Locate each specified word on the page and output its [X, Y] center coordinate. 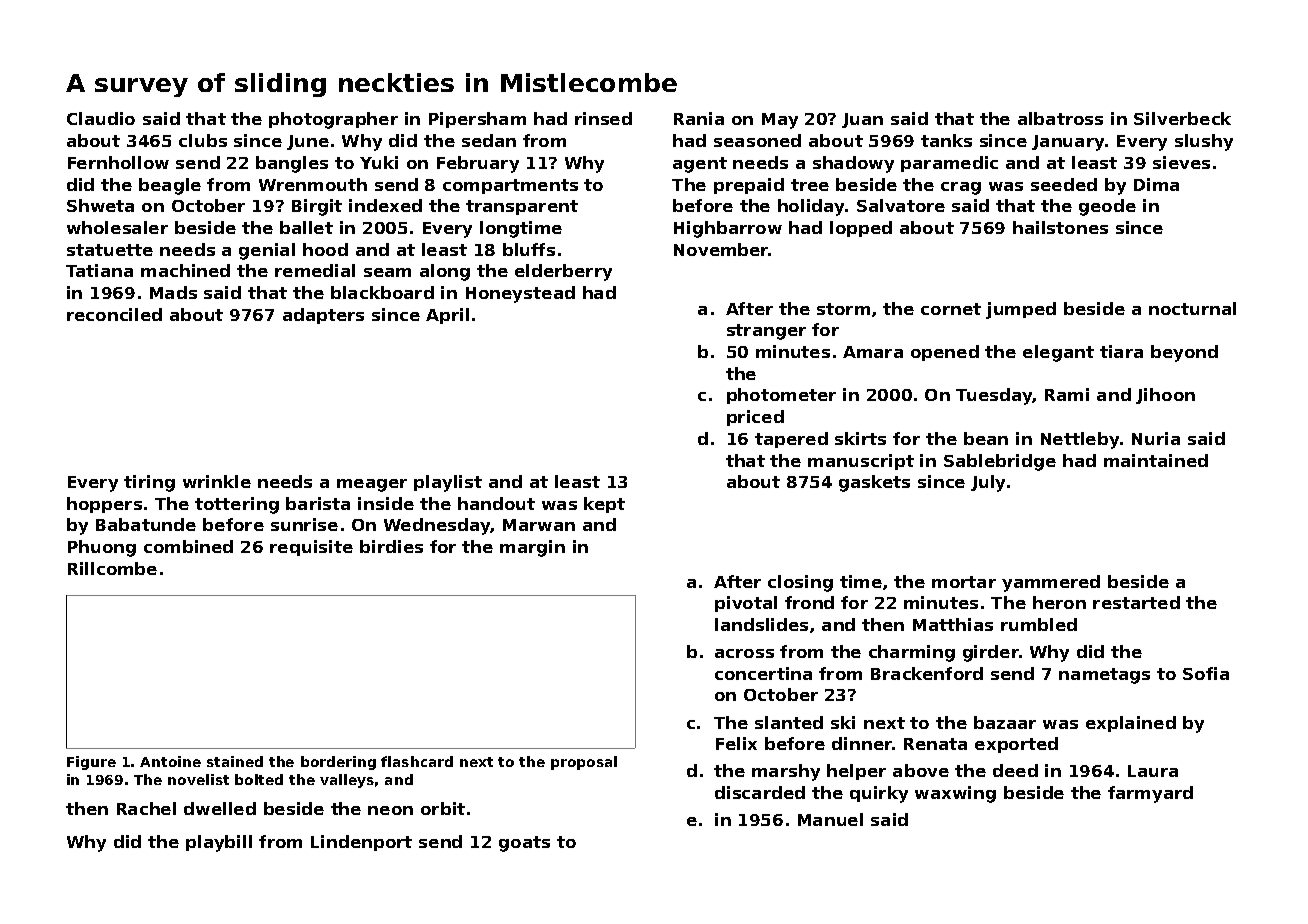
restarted [1136, 602]
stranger [766, 332]
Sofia [1206, 673]
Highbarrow [728, 229]
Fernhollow [118, 162]
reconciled [114, 314]
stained [235, 761]
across [744, 653]
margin [532, 548]
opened [945, 353]
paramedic [949, 164]
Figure [91, 763]
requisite [311, 548]
